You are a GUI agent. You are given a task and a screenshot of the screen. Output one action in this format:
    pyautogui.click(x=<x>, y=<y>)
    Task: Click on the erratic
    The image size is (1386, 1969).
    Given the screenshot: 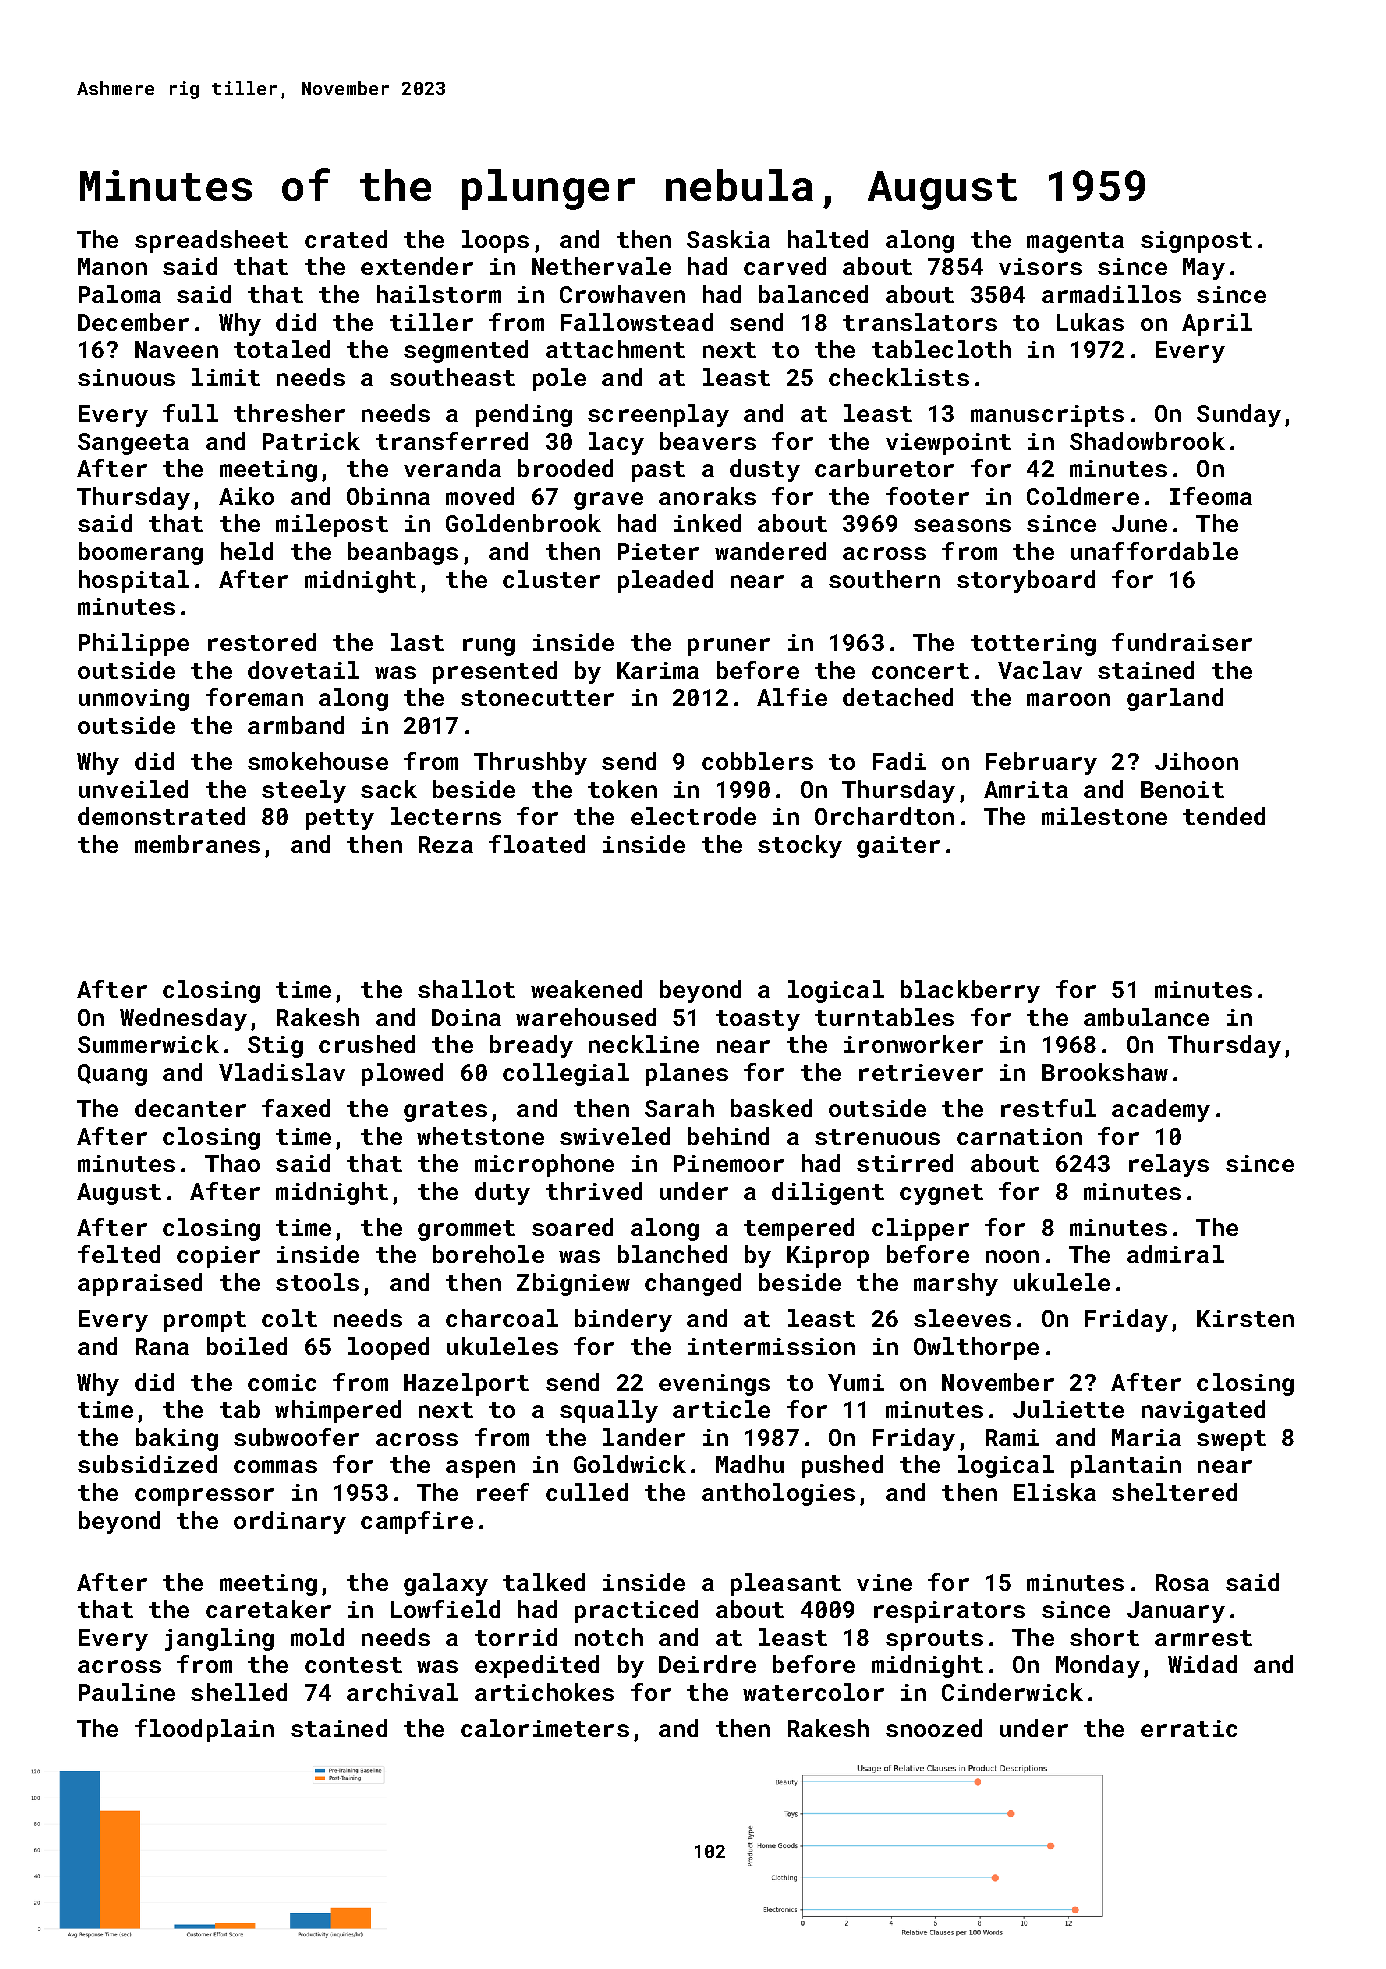 What is the action you would take?
    pyautogui.click(x=1189, y=1728)
